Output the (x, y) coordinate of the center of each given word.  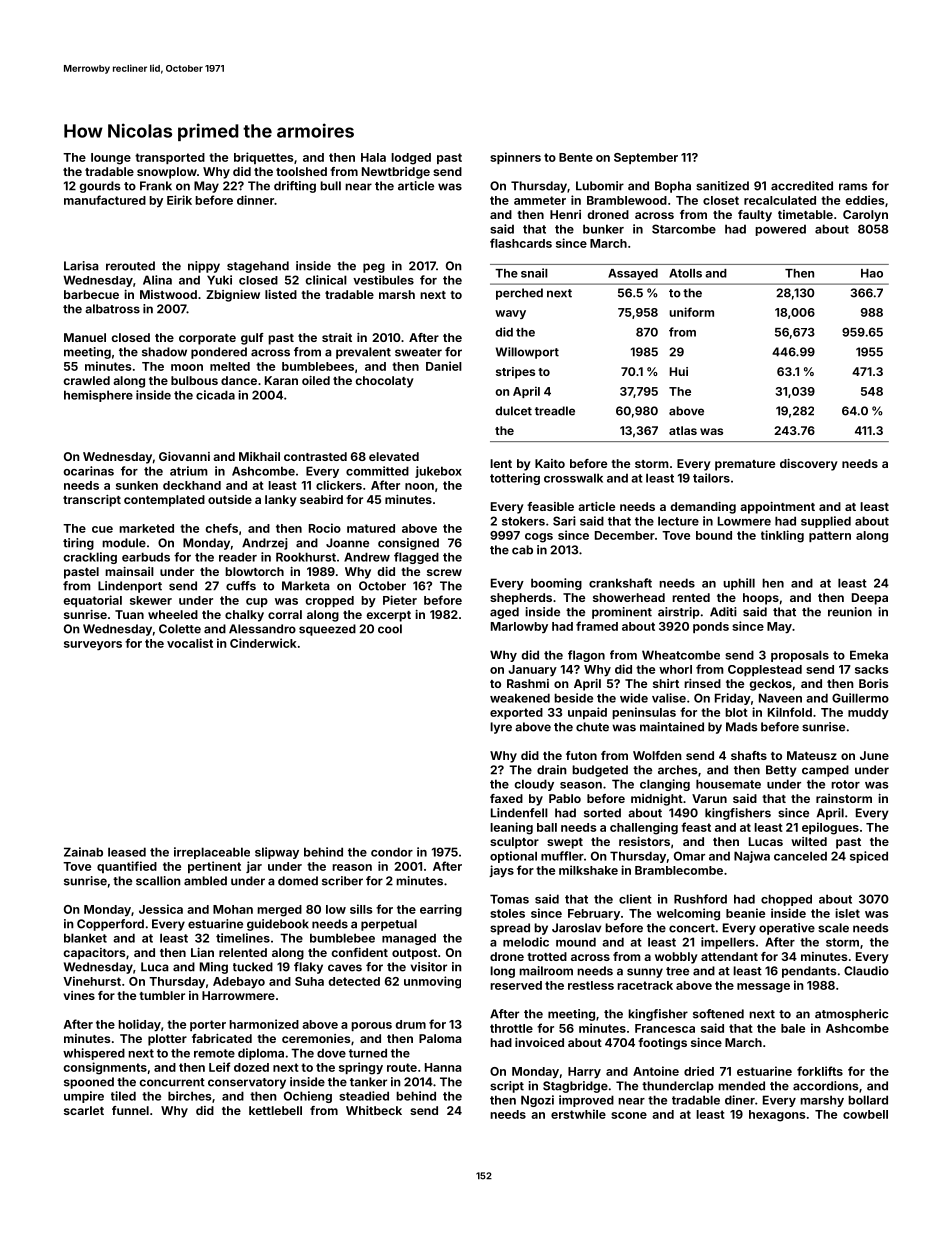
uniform (691, 312)
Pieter (400, 600)
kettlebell (275, 1110)
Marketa (306, 586)
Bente (576, 157)
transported (170, 158)
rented (691, 597)
